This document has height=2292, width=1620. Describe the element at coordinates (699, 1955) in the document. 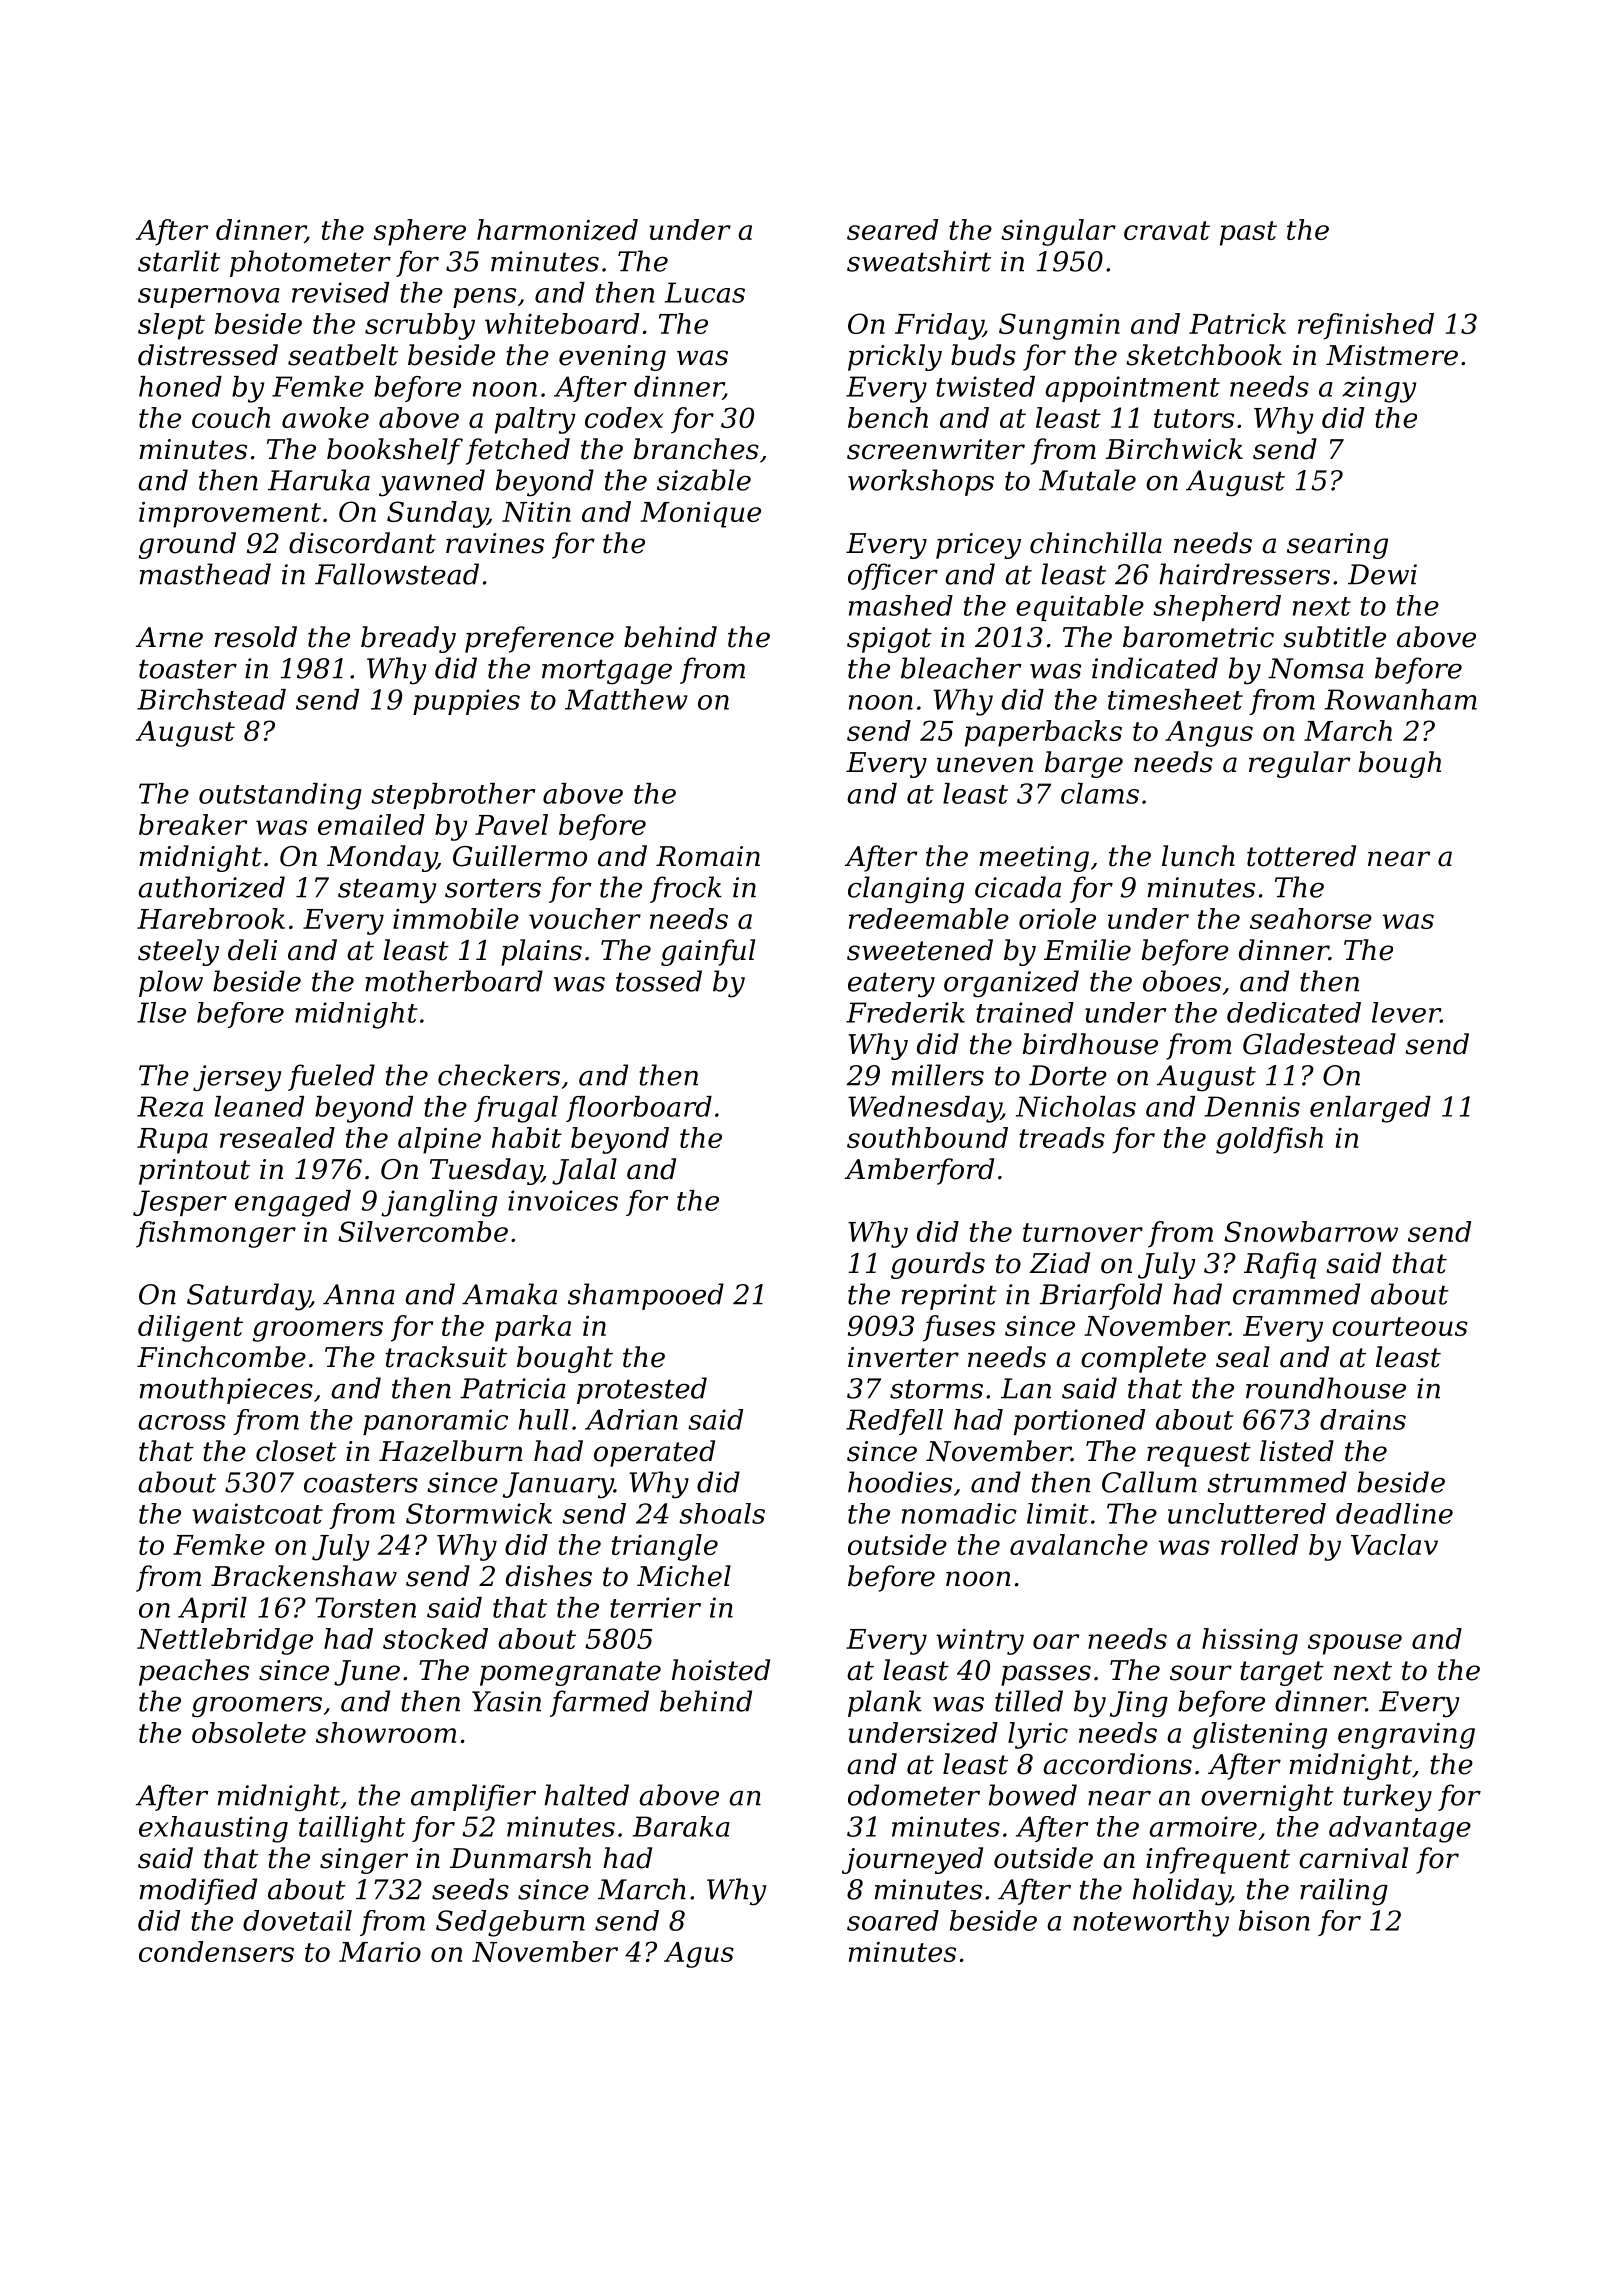

I see `Agus` at that location.
